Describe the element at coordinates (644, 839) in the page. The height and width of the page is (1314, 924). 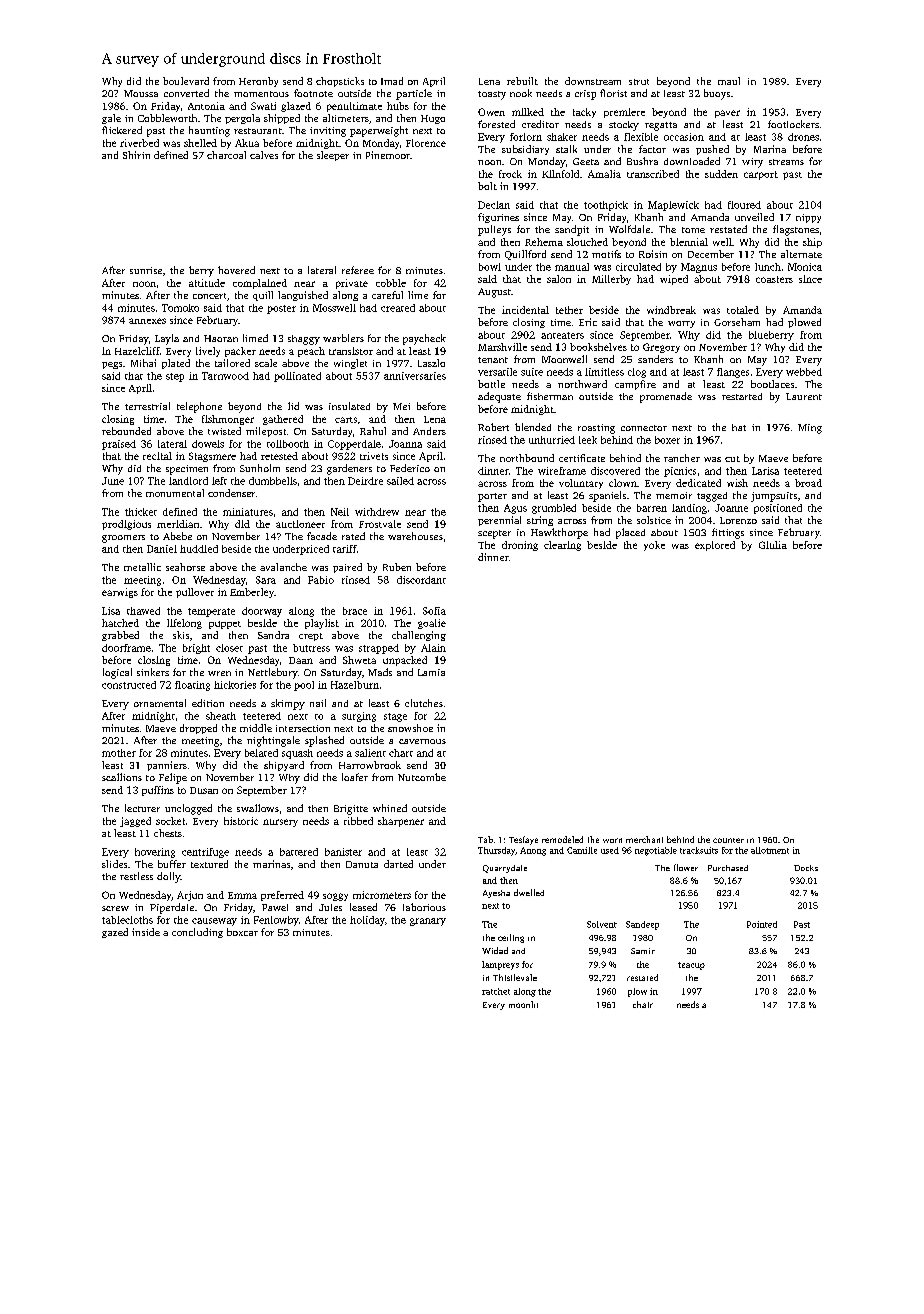
I see `merchant` at that location.
